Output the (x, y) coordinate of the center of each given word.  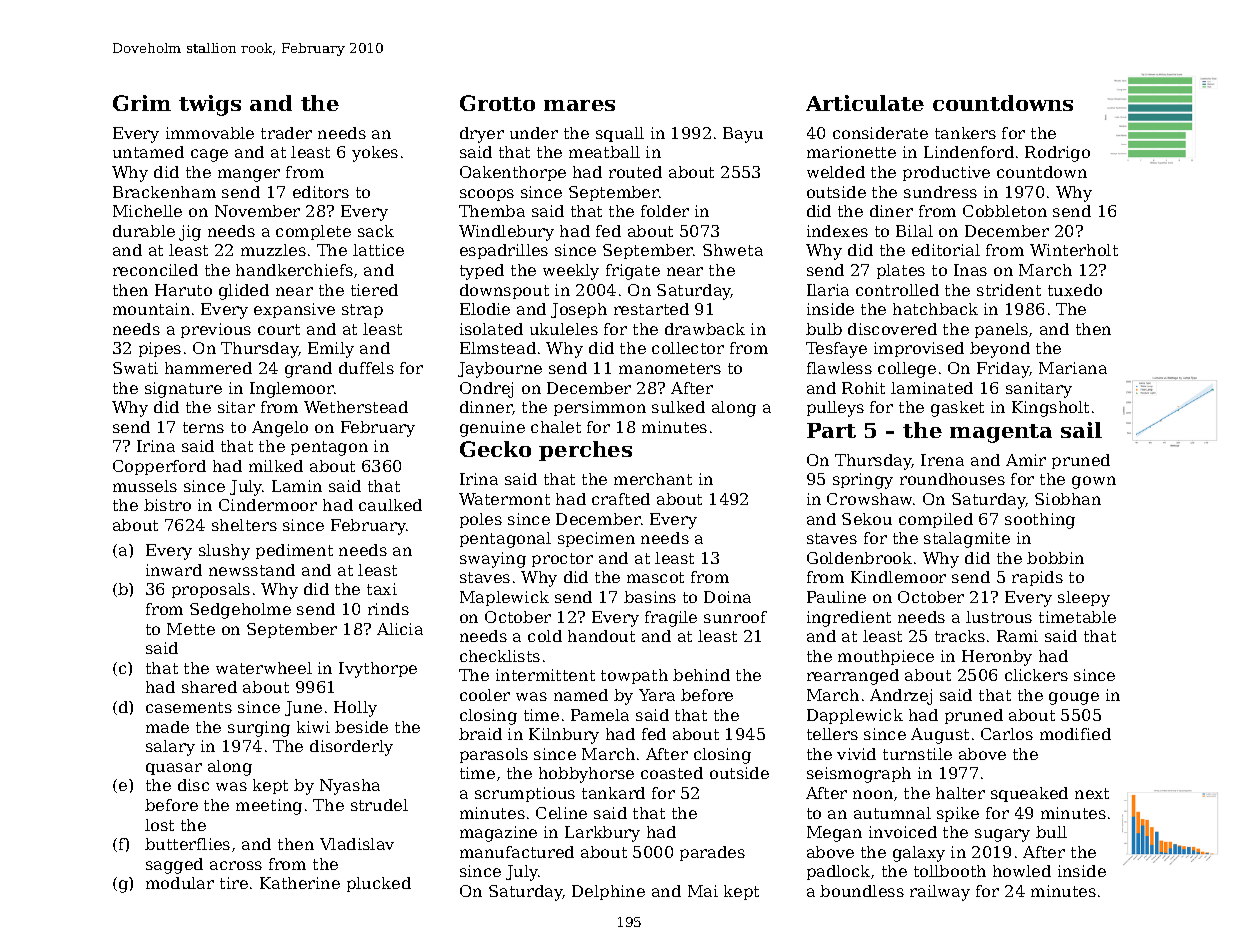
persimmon (600, 408)
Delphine (608, 892)
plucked (379, 884)
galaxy (919, 854)
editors (321, 192)
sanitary (1039, 390)
